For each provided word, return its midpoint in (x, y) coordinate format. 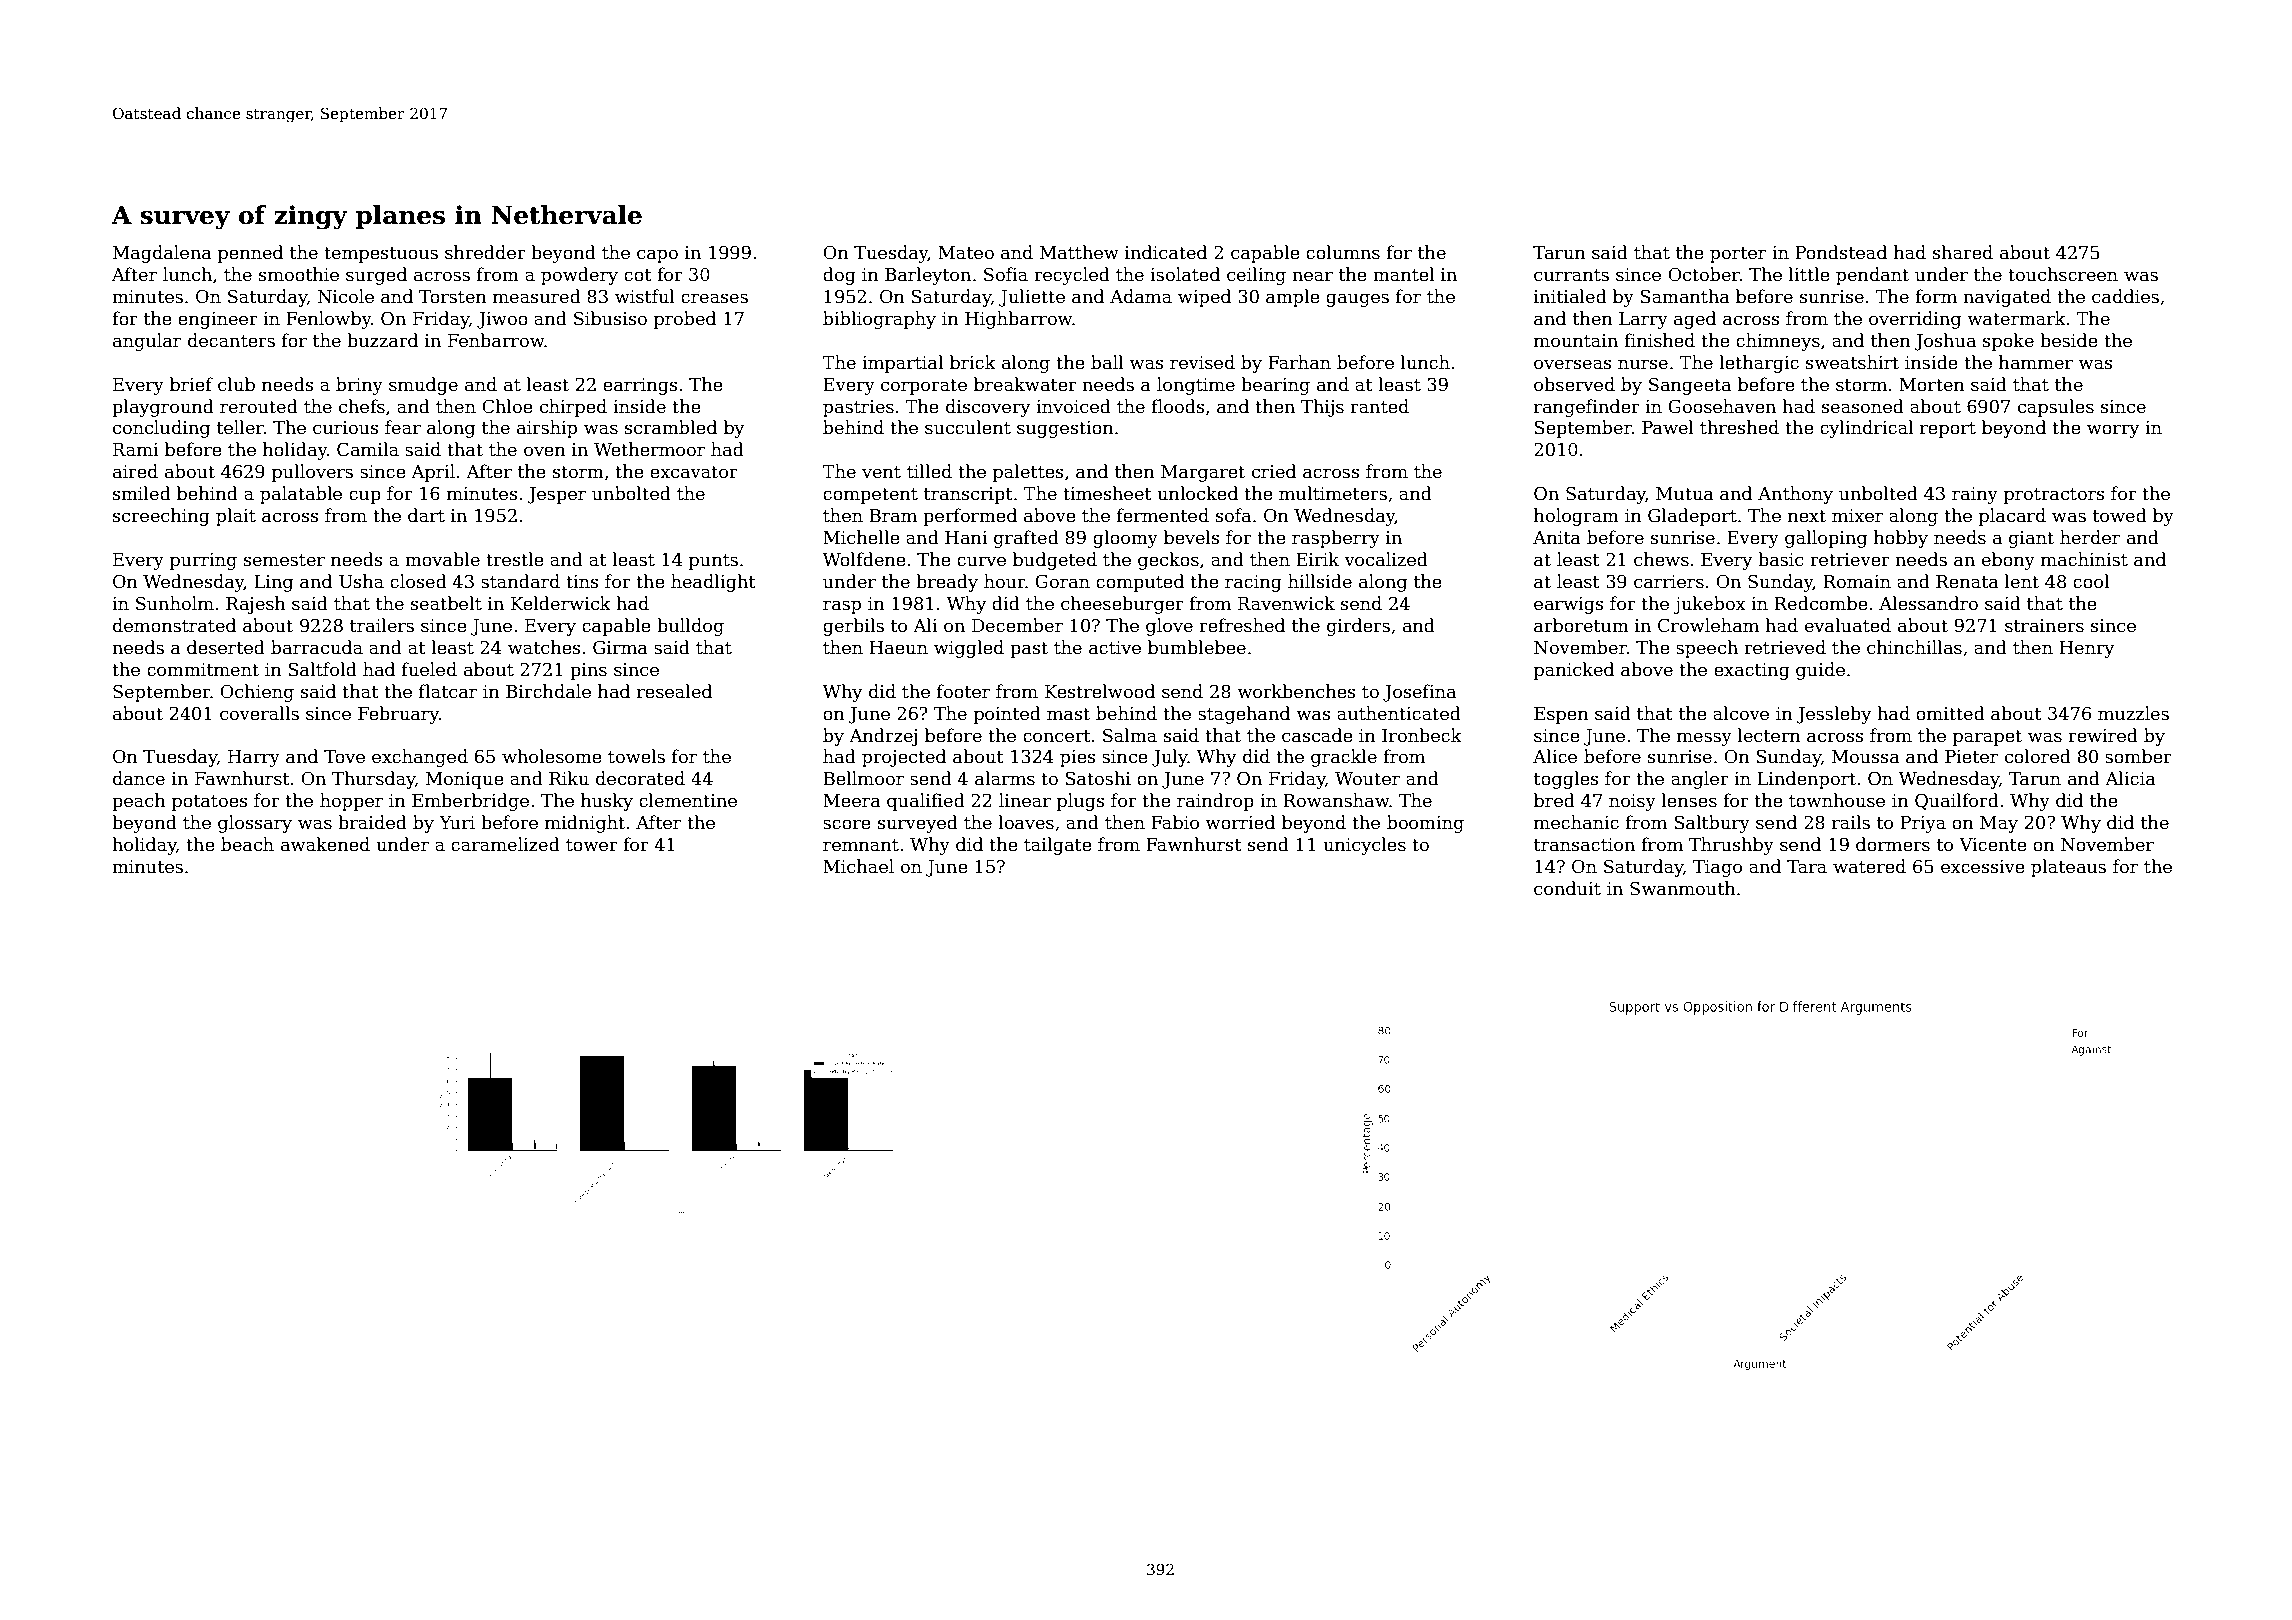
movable (442, 559)
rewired (2103, 735)
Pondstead (1841, 252)
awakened (325, 844)
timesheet (1107, 493)
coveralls (259, 713)
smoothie (299, 274)
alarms (1005, 778)
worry (2113, 431)
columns (1343, 252)
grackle (1344, 758)
